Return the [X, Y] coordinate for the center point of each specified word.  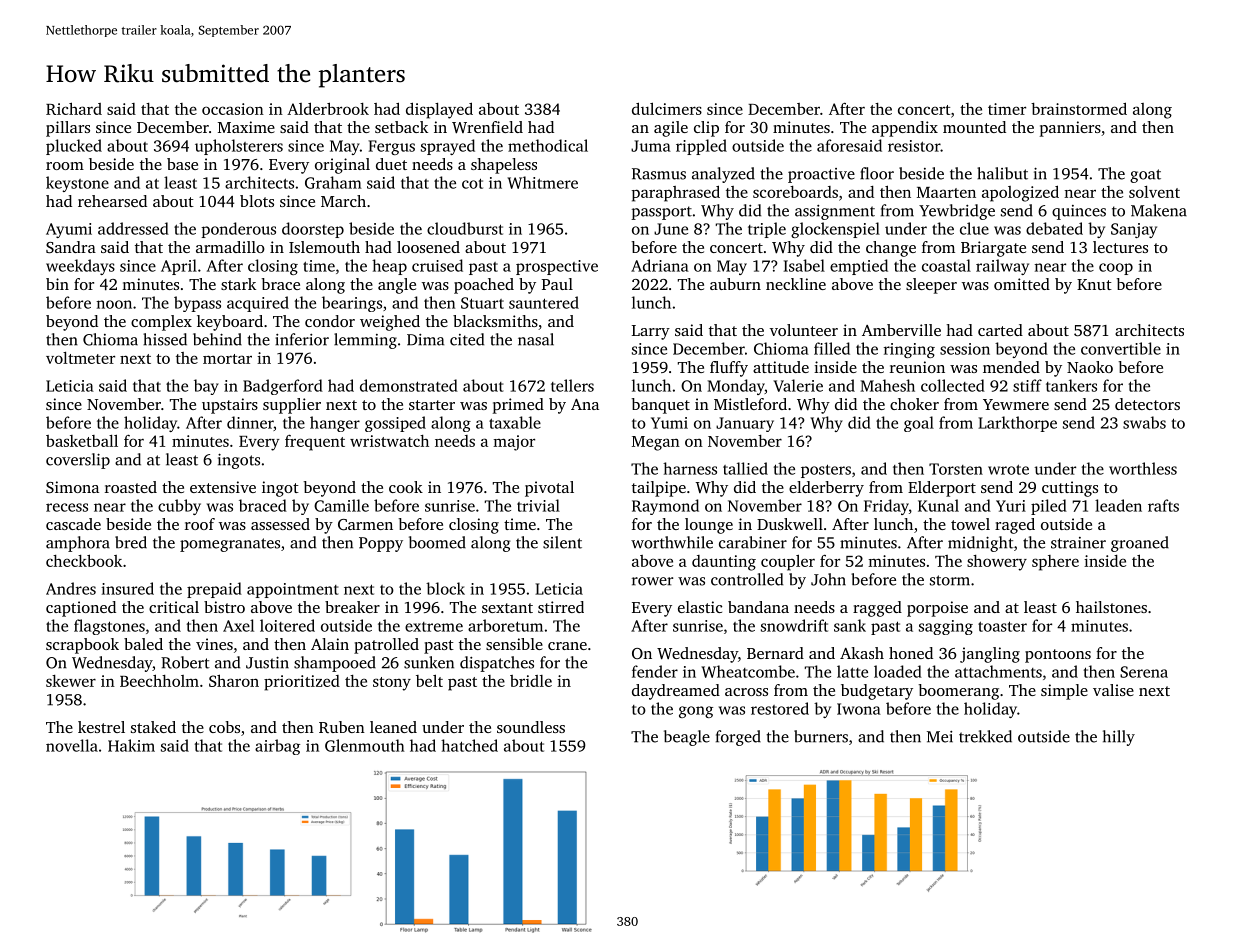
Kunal [938, 505]
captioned [81, 609]
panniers [1070, 129]
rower [652, 581]
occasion [233, 109]
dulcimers [667, 108]
